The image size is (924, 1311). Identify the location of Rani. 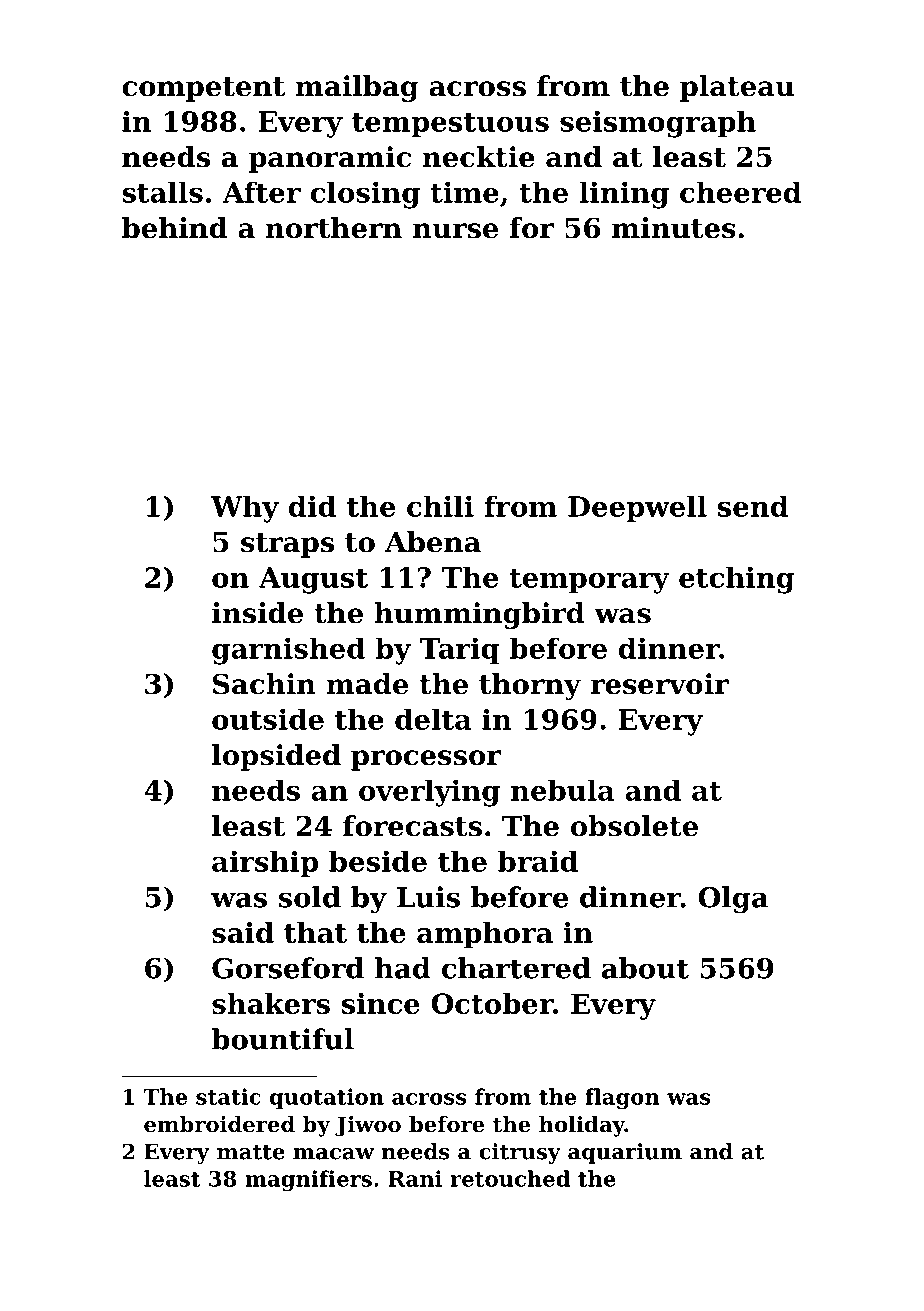
(415, 1178).
